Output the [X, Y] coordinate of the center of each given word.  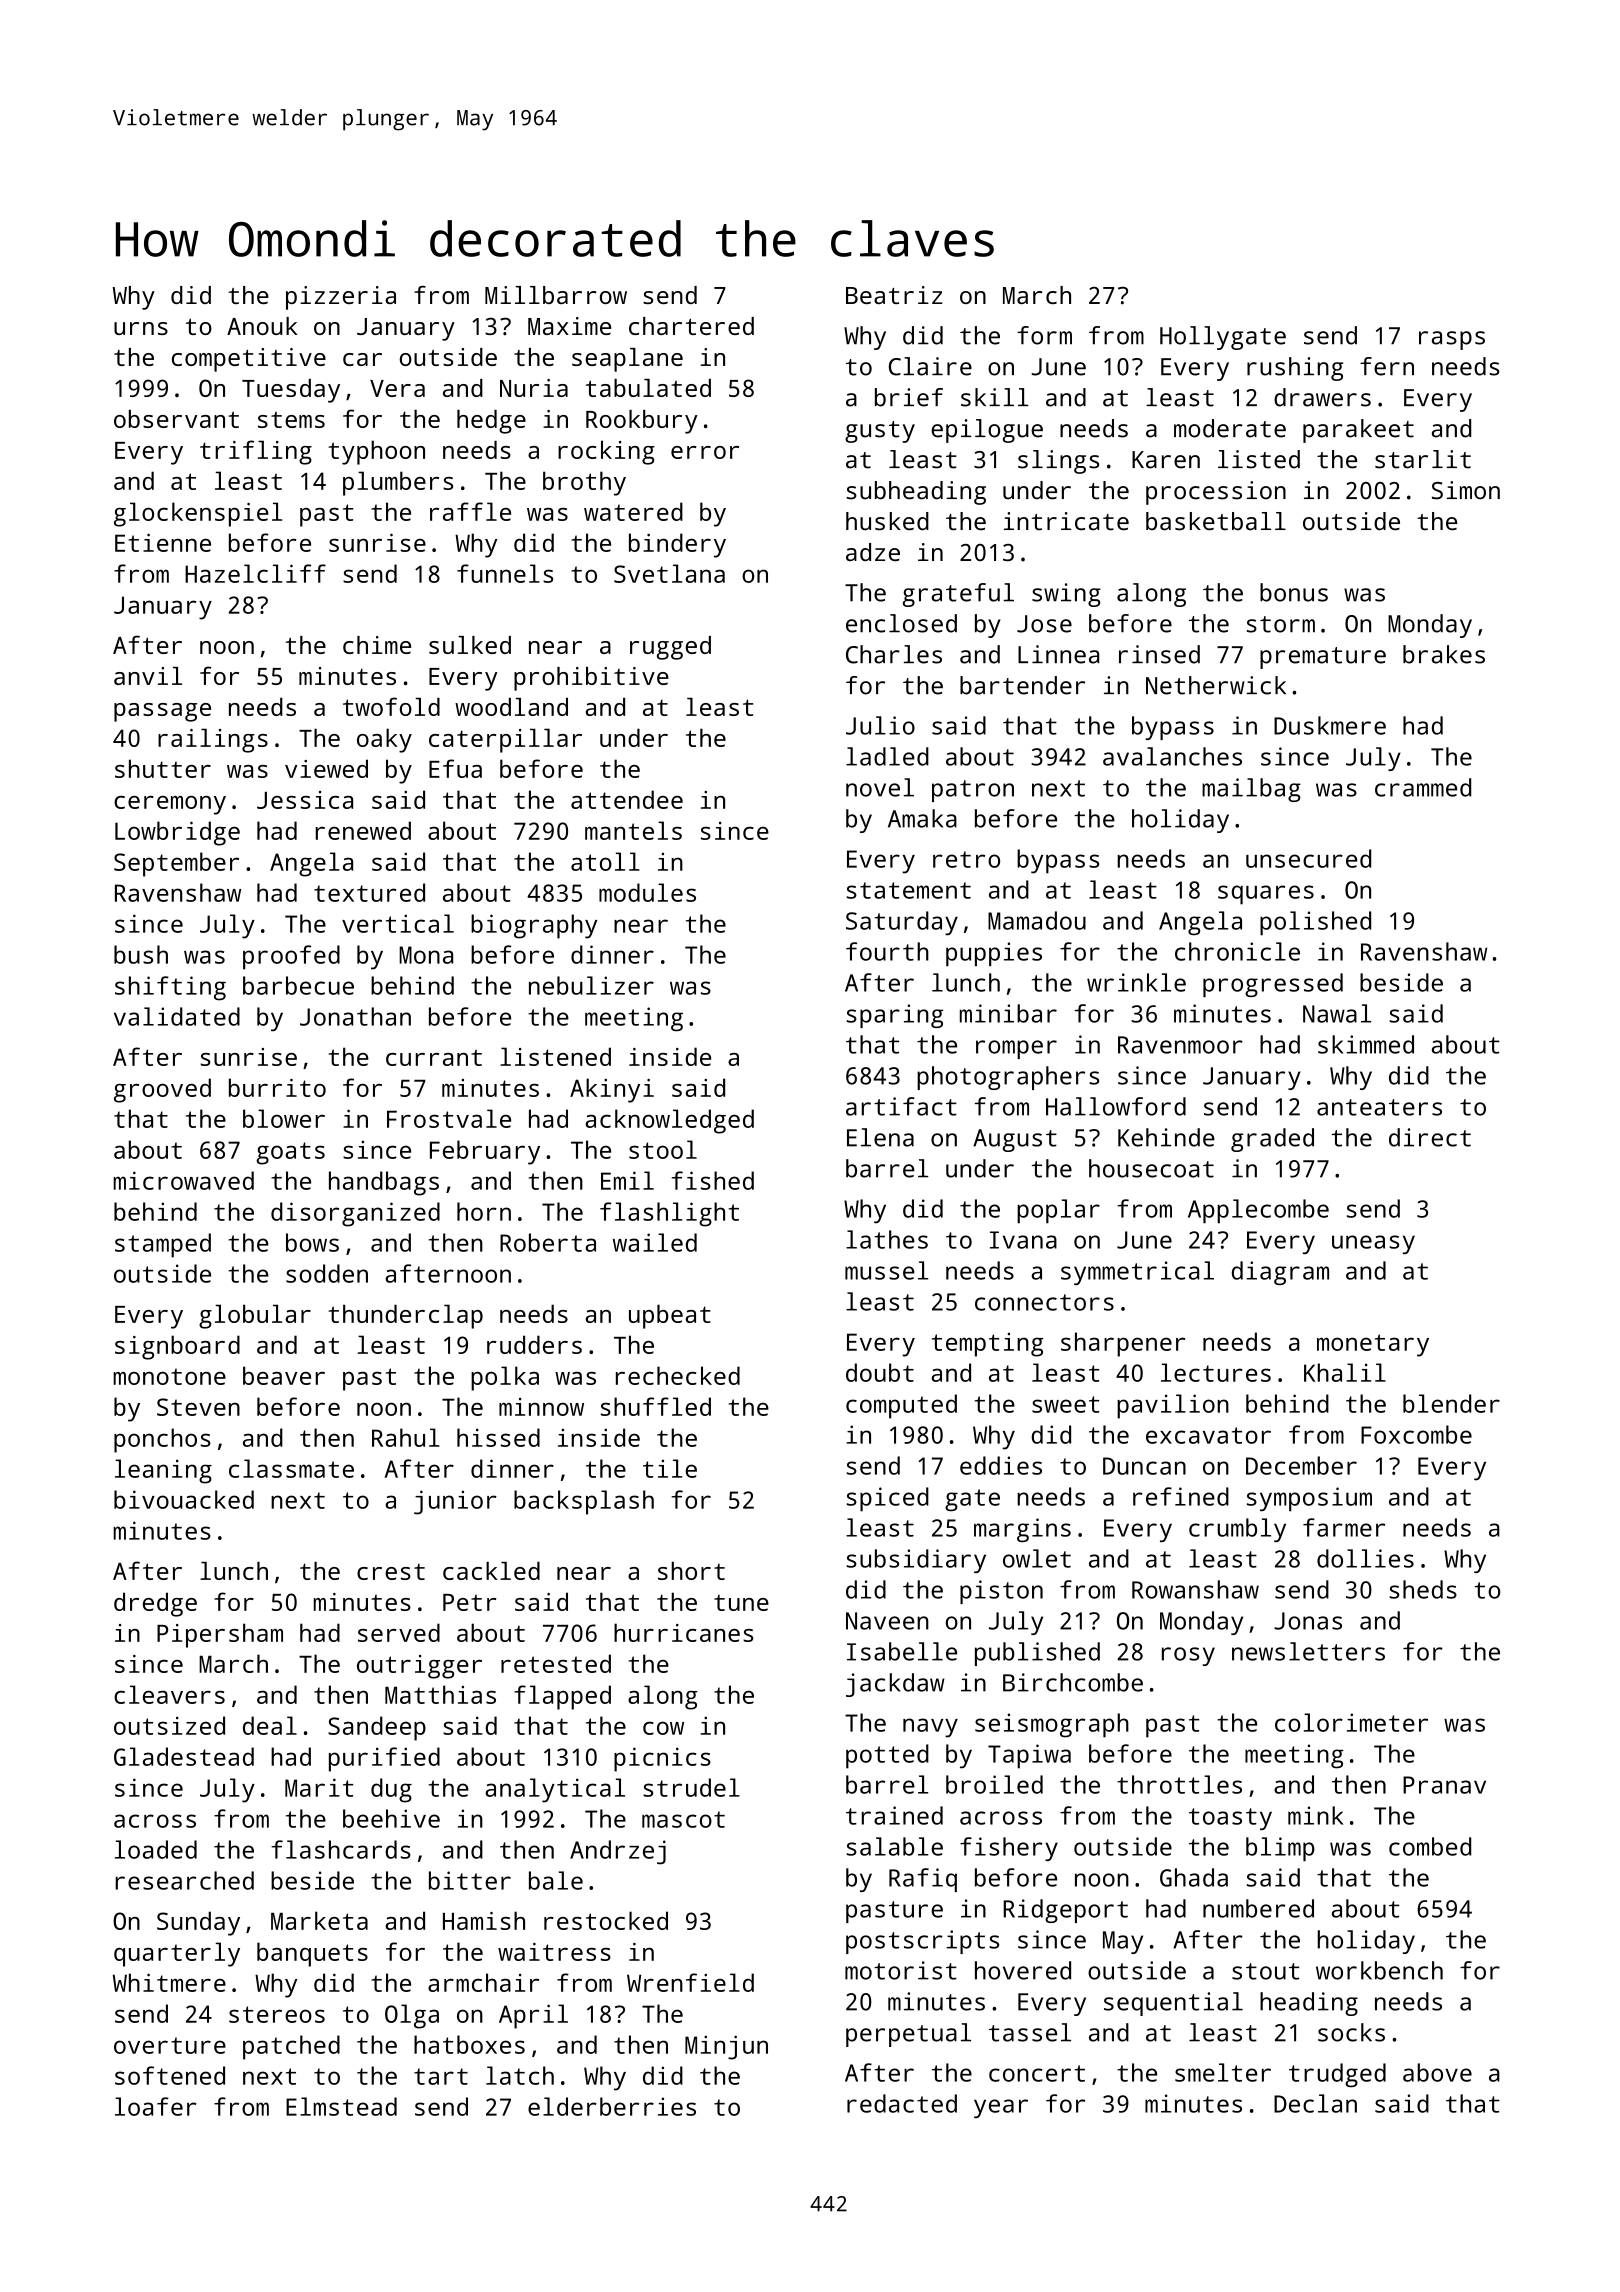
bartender [1022, 685]
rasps [1452, 340]
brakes [1444, 654]
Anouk [262, 326]
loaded [156, 1849]
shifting [170, 988]
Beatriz [894, 295]
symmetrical [1137, 1273]
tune [741, 1603]
